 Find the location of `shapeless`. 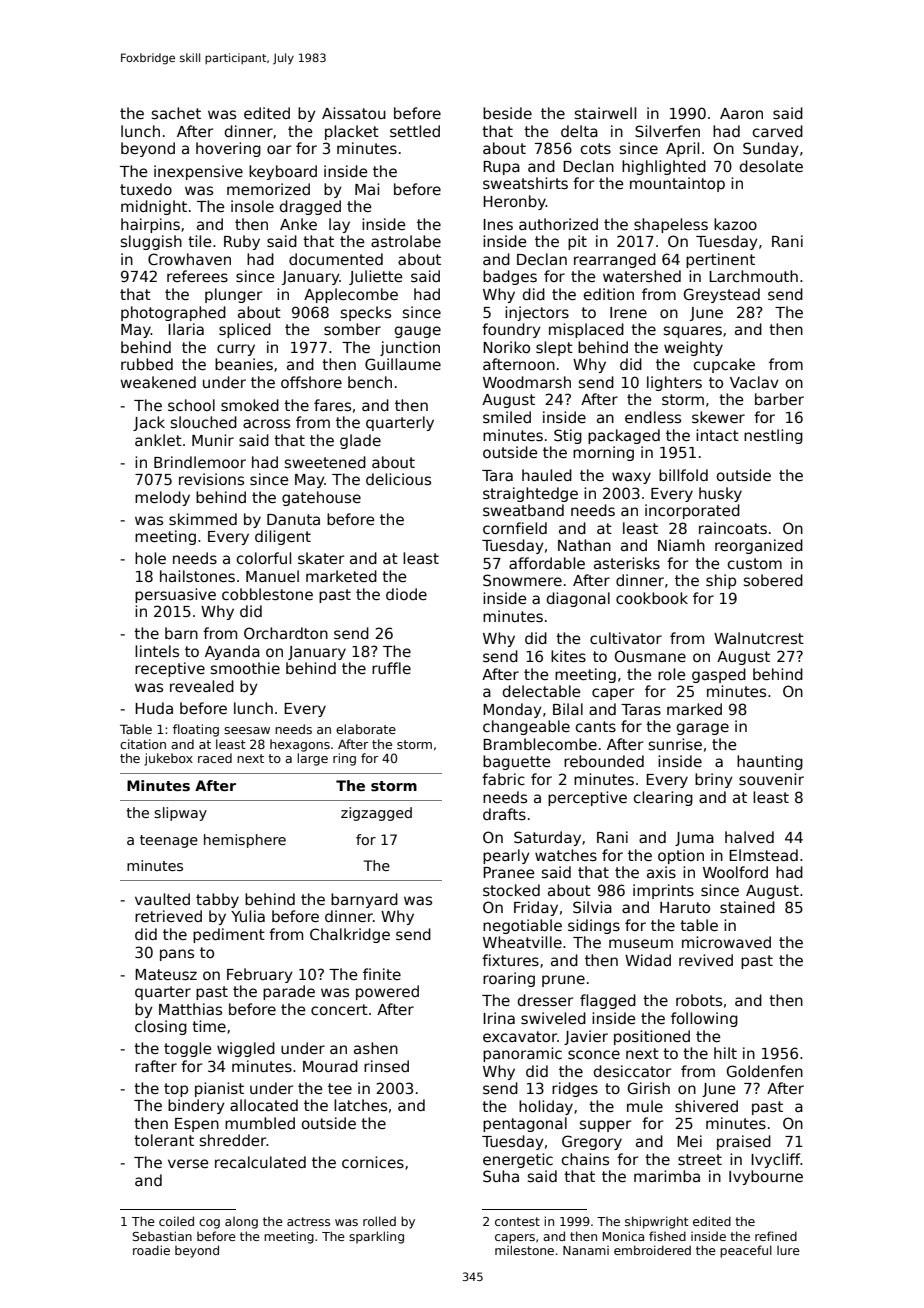

shapeless is located at coordinates (671, 225).
